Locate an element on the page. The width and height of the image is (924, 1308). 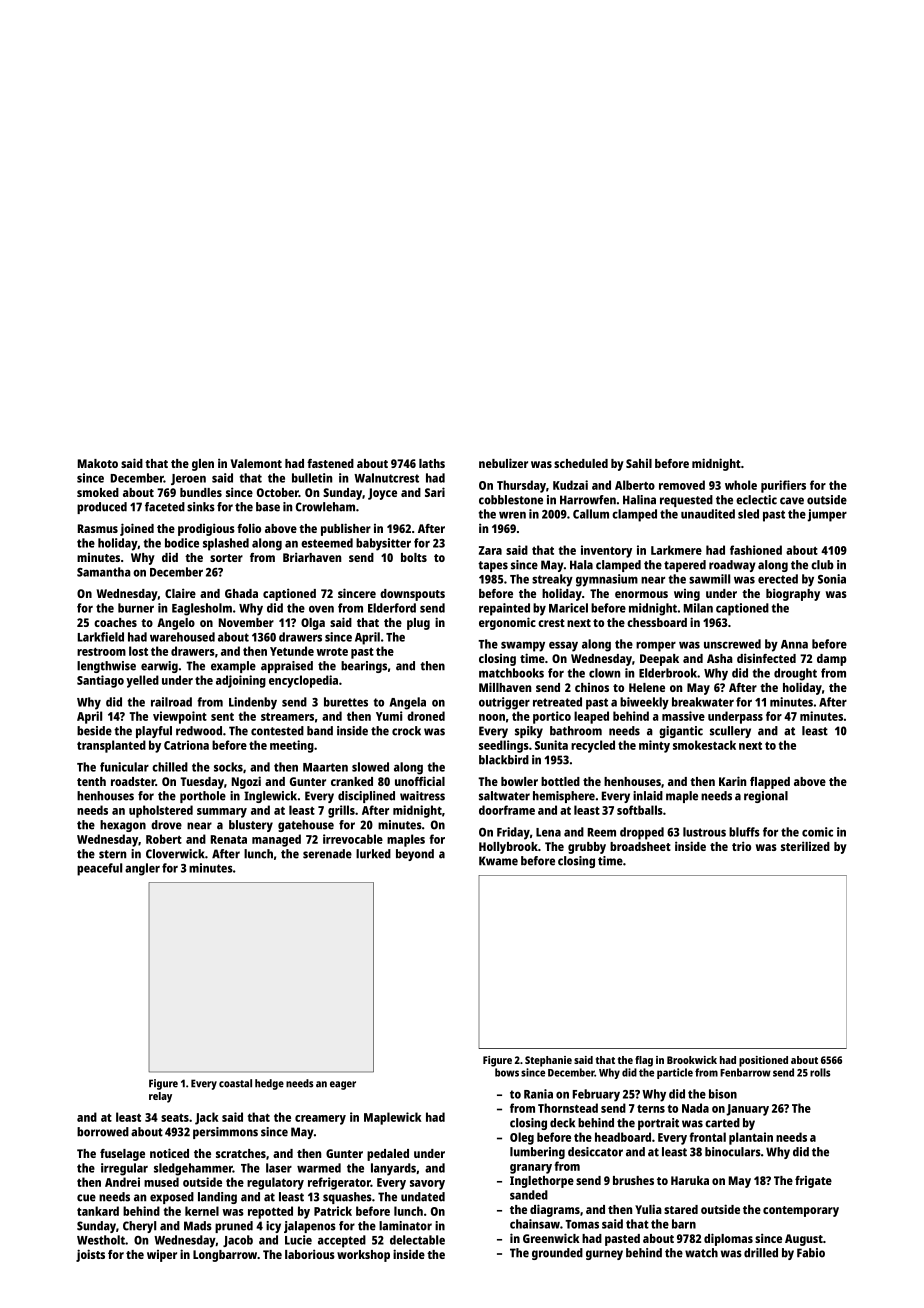
beyond is located at coordinates (415, 855).
